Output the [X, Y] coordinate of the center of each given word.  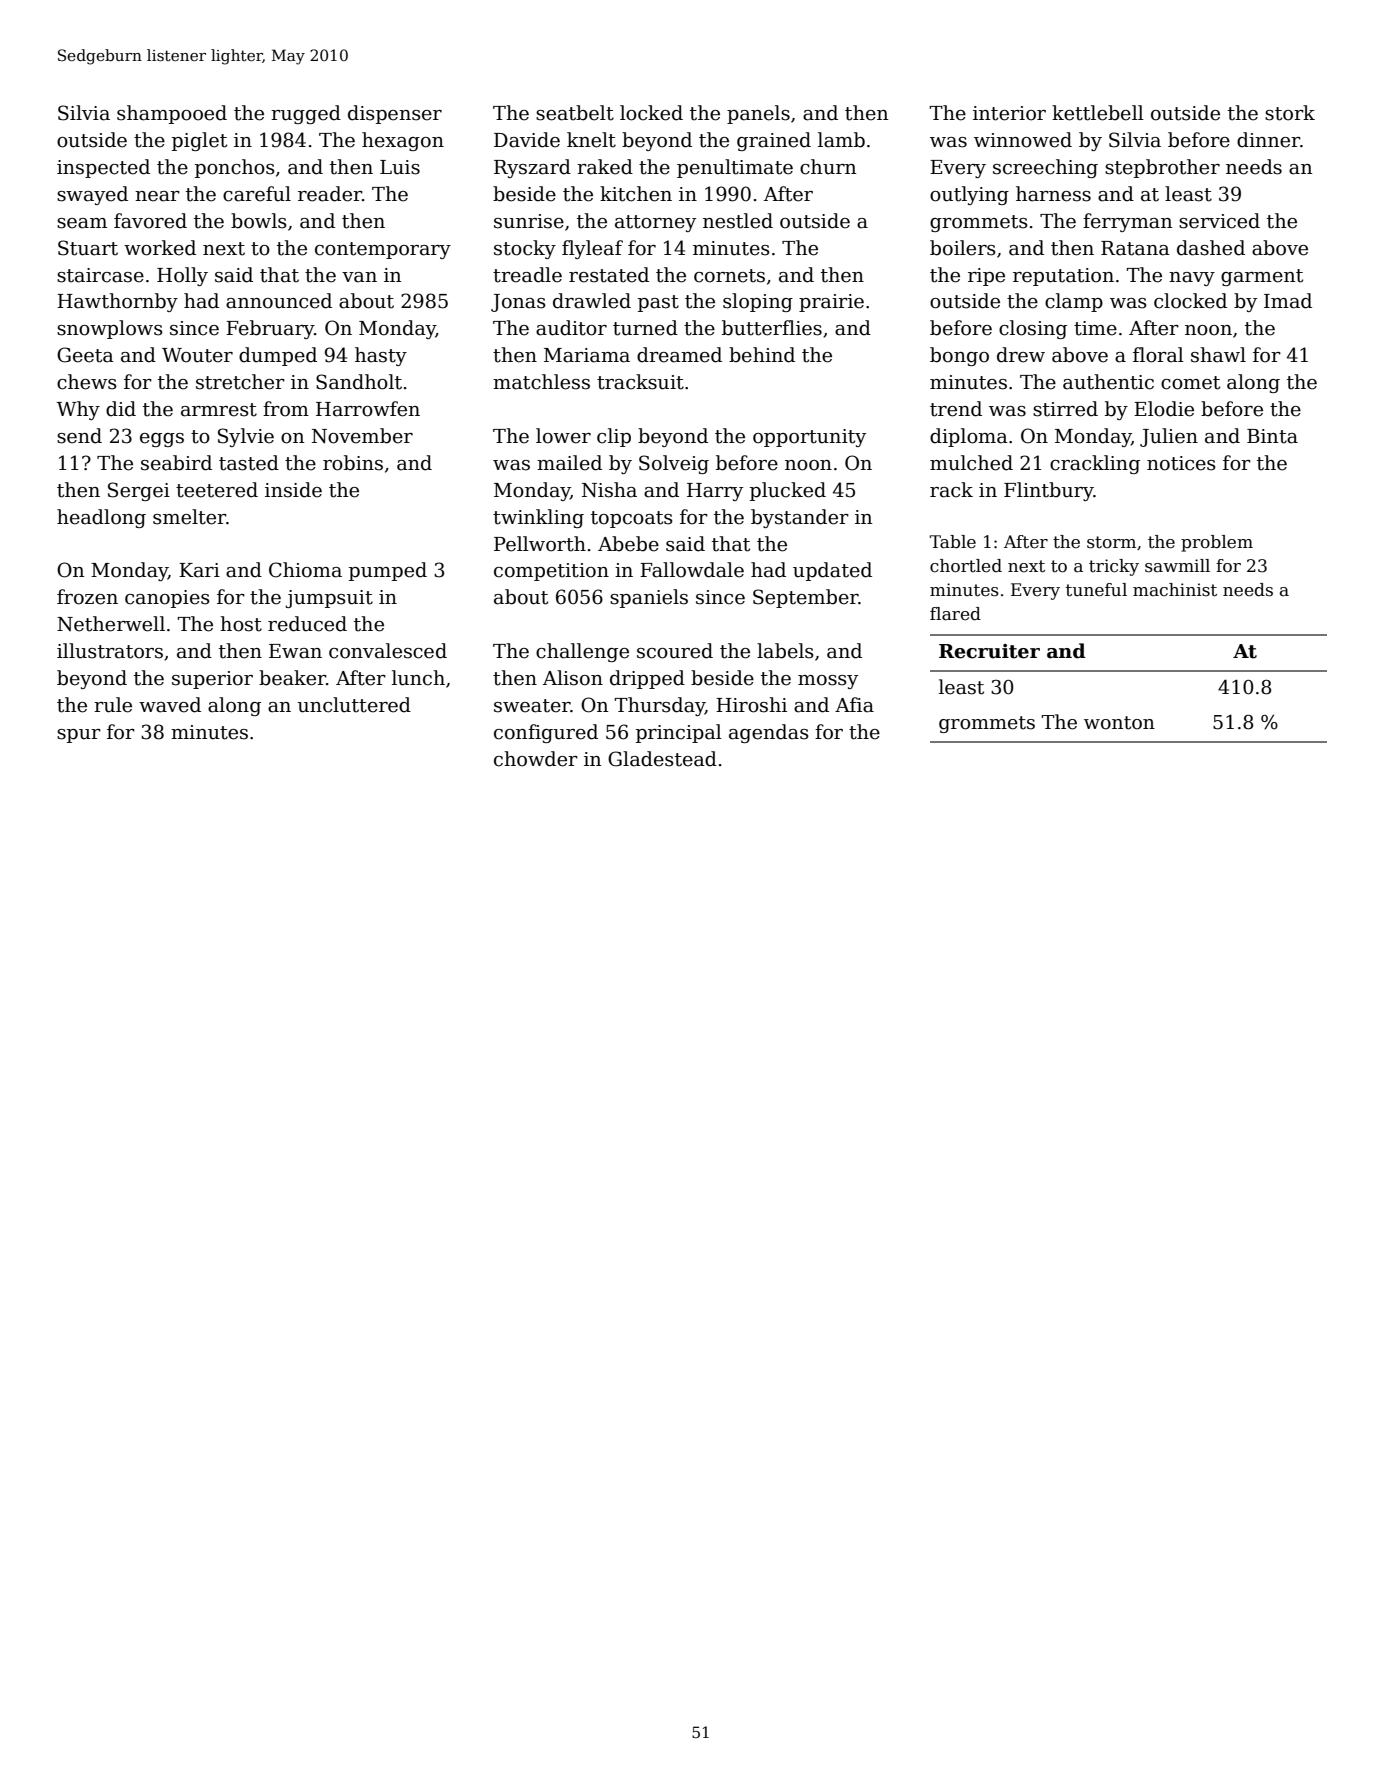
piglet [199, 141]
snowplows [110, 329]
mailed [569, 463]
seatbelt [575, 113]
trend [956, 409]
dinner [1268, 140]
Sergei [139, 491]
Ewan [295, 651]
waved [170, 705]
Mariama [587, 355]
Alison [573, 678]
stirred [1065, 409]
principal [679, 733]
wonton [1119, 723]
